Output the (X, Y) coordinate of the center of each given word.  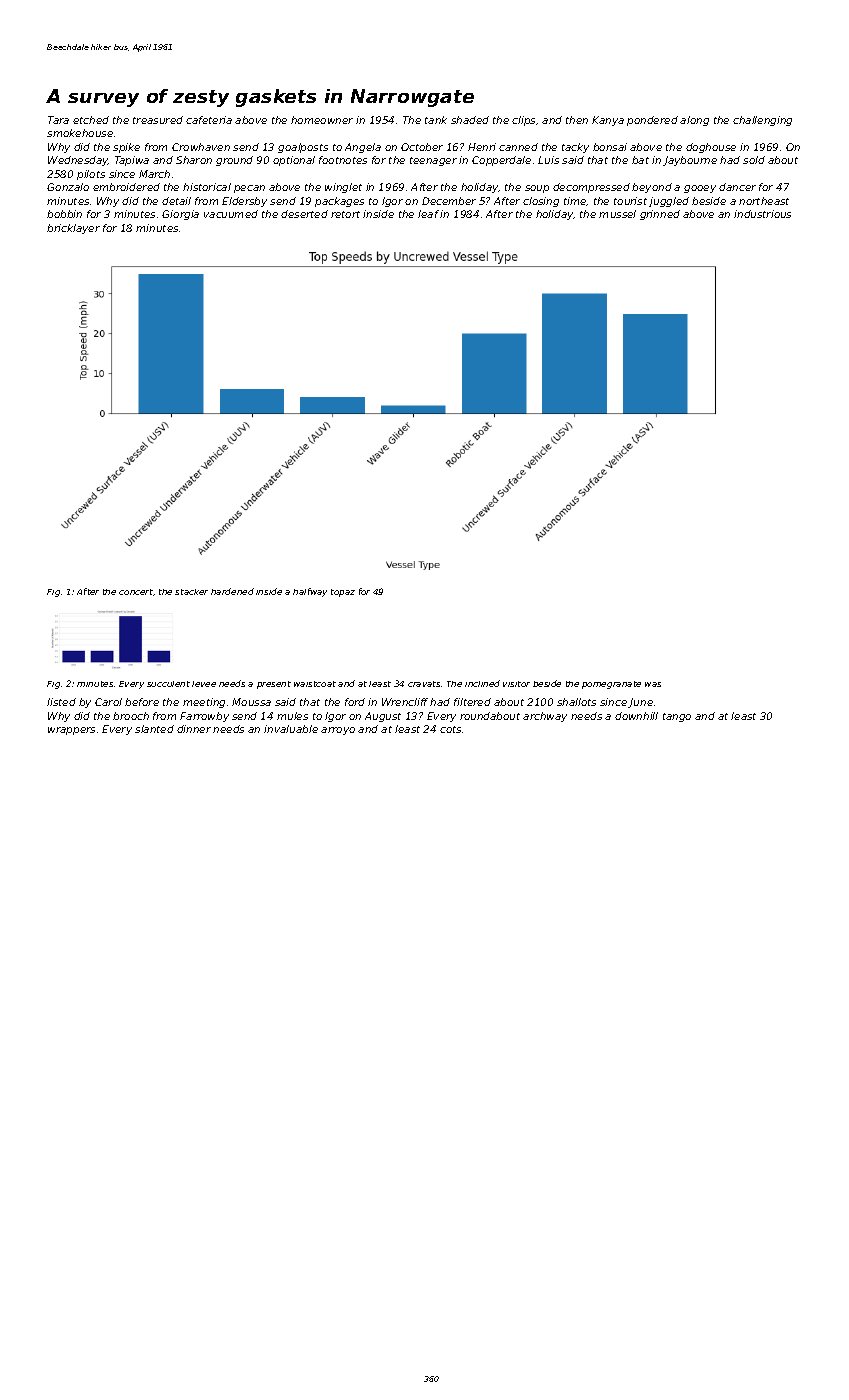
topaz (343, 593)
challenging (762, 121)
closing (541, 202)
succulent (168, 684)
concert (136, 592)
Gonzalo (68, 187)
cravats (424, 684)
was (653, 684)
